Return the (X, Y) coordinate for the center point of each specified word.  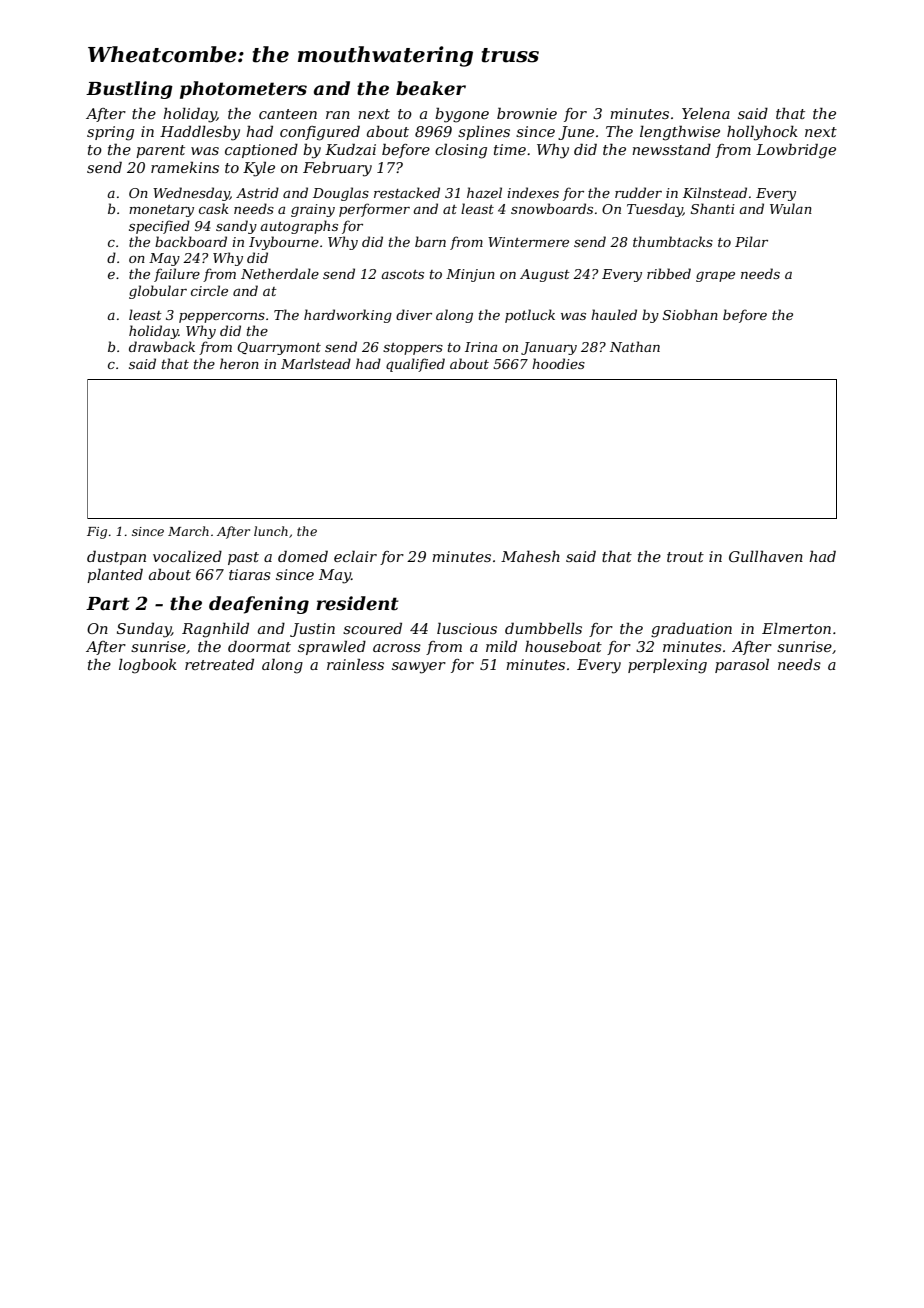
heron (239, 363)
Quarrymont (279, 348)
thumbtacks (673, 241)
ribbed (669, 273)
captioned (261, 150)
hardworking (348, 316)
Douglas (341, 194)
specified (159, 227)
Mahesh (530, 556)
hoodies (558, 363)
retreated (219, 664)
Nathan (635, 346)
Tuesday (655, 210)
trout (685, 557)
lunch (271, 531)
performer (374, 210)
